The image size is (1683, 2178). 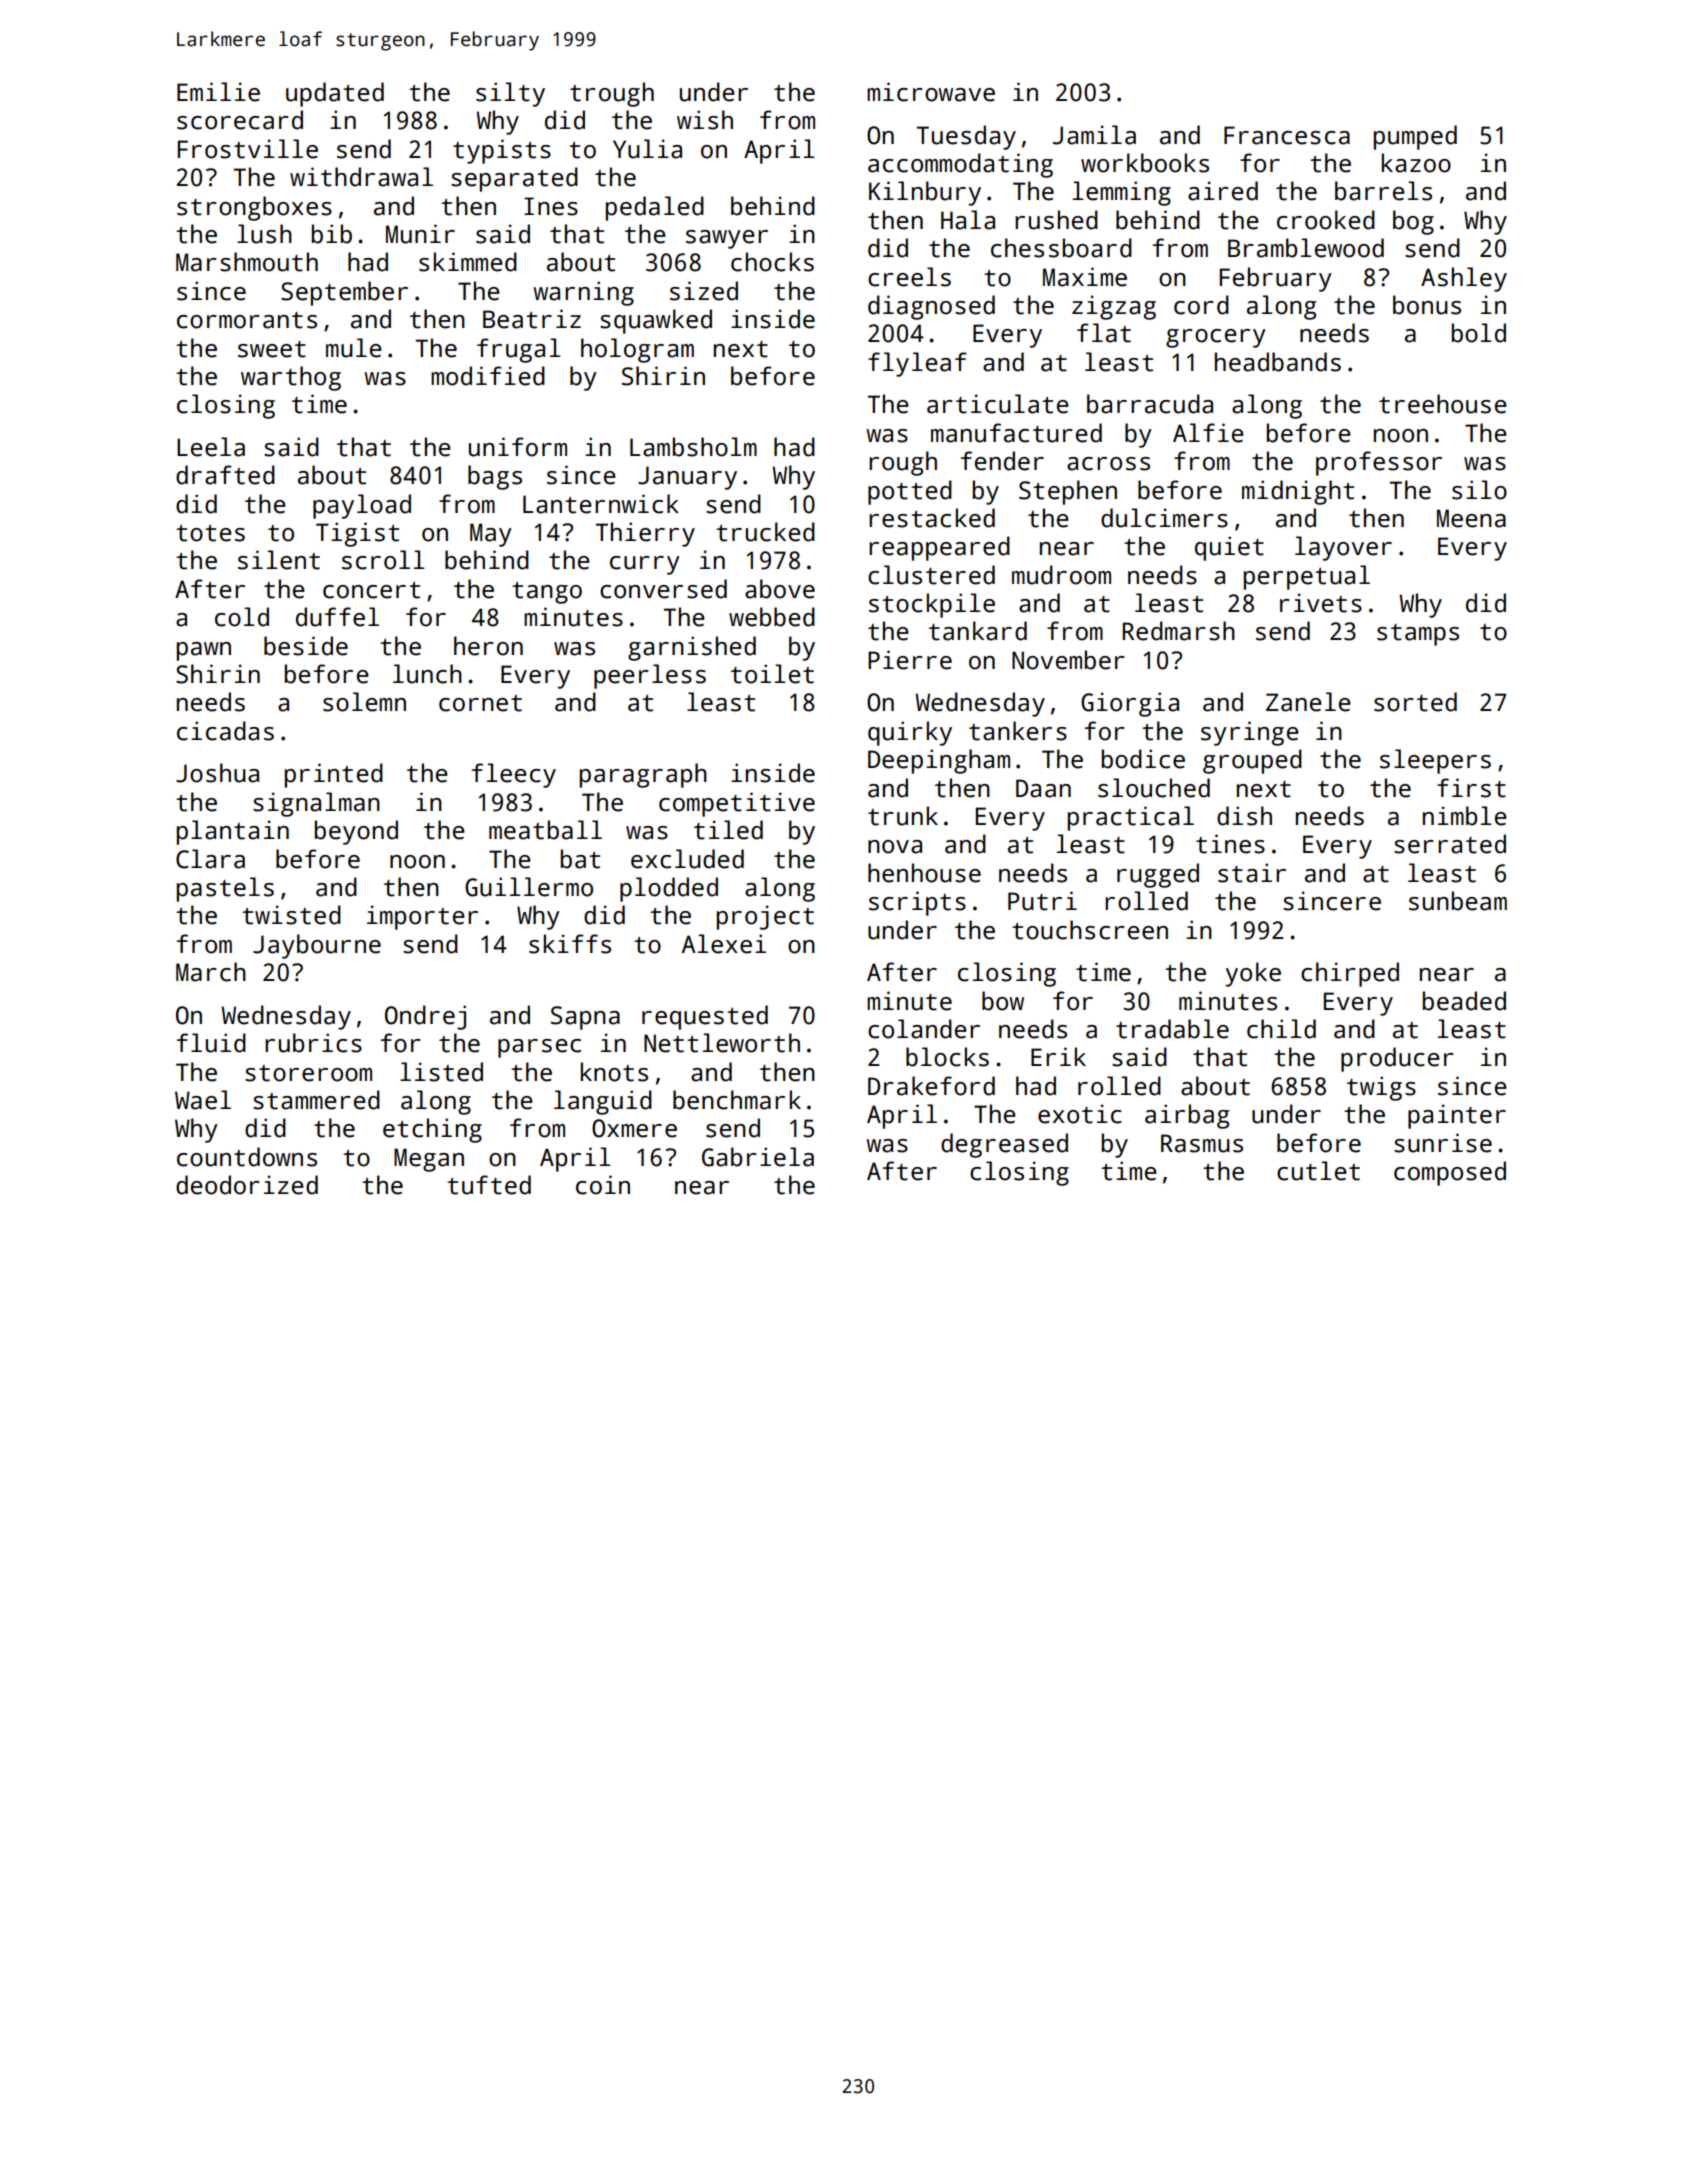 What do you see at coordinates (510, 94) in the image?
I see `silty` at bounding box center [510, 94].
